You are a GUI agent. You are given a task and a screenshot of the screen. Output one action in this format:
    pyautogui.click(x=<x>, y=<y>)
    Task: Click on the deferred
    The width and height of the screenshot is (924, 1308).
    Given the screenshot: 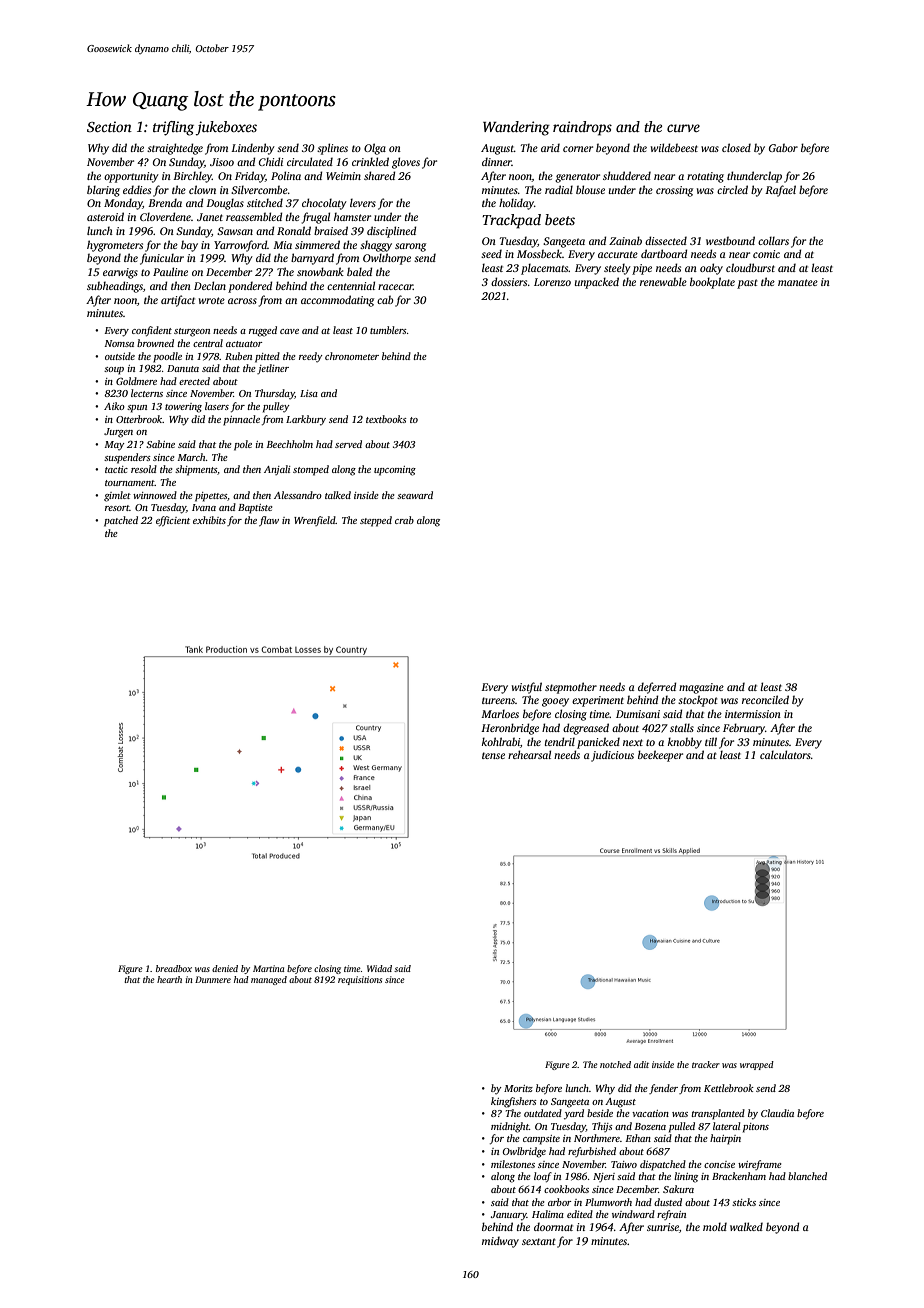 What is the action you would take?
    pyautogui.click(x=657, y=688)
